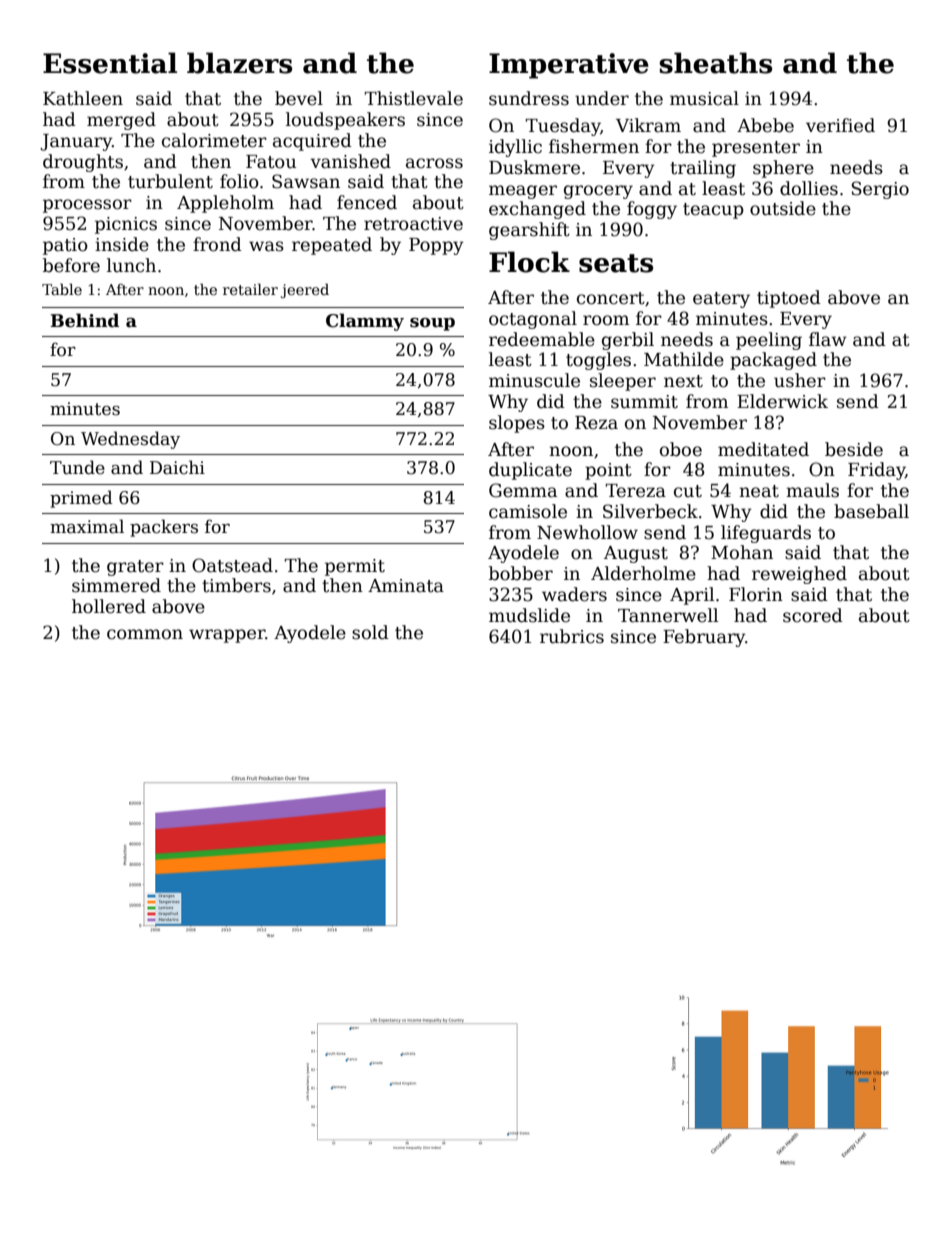  I want to click on summit, so click(644, 402).
